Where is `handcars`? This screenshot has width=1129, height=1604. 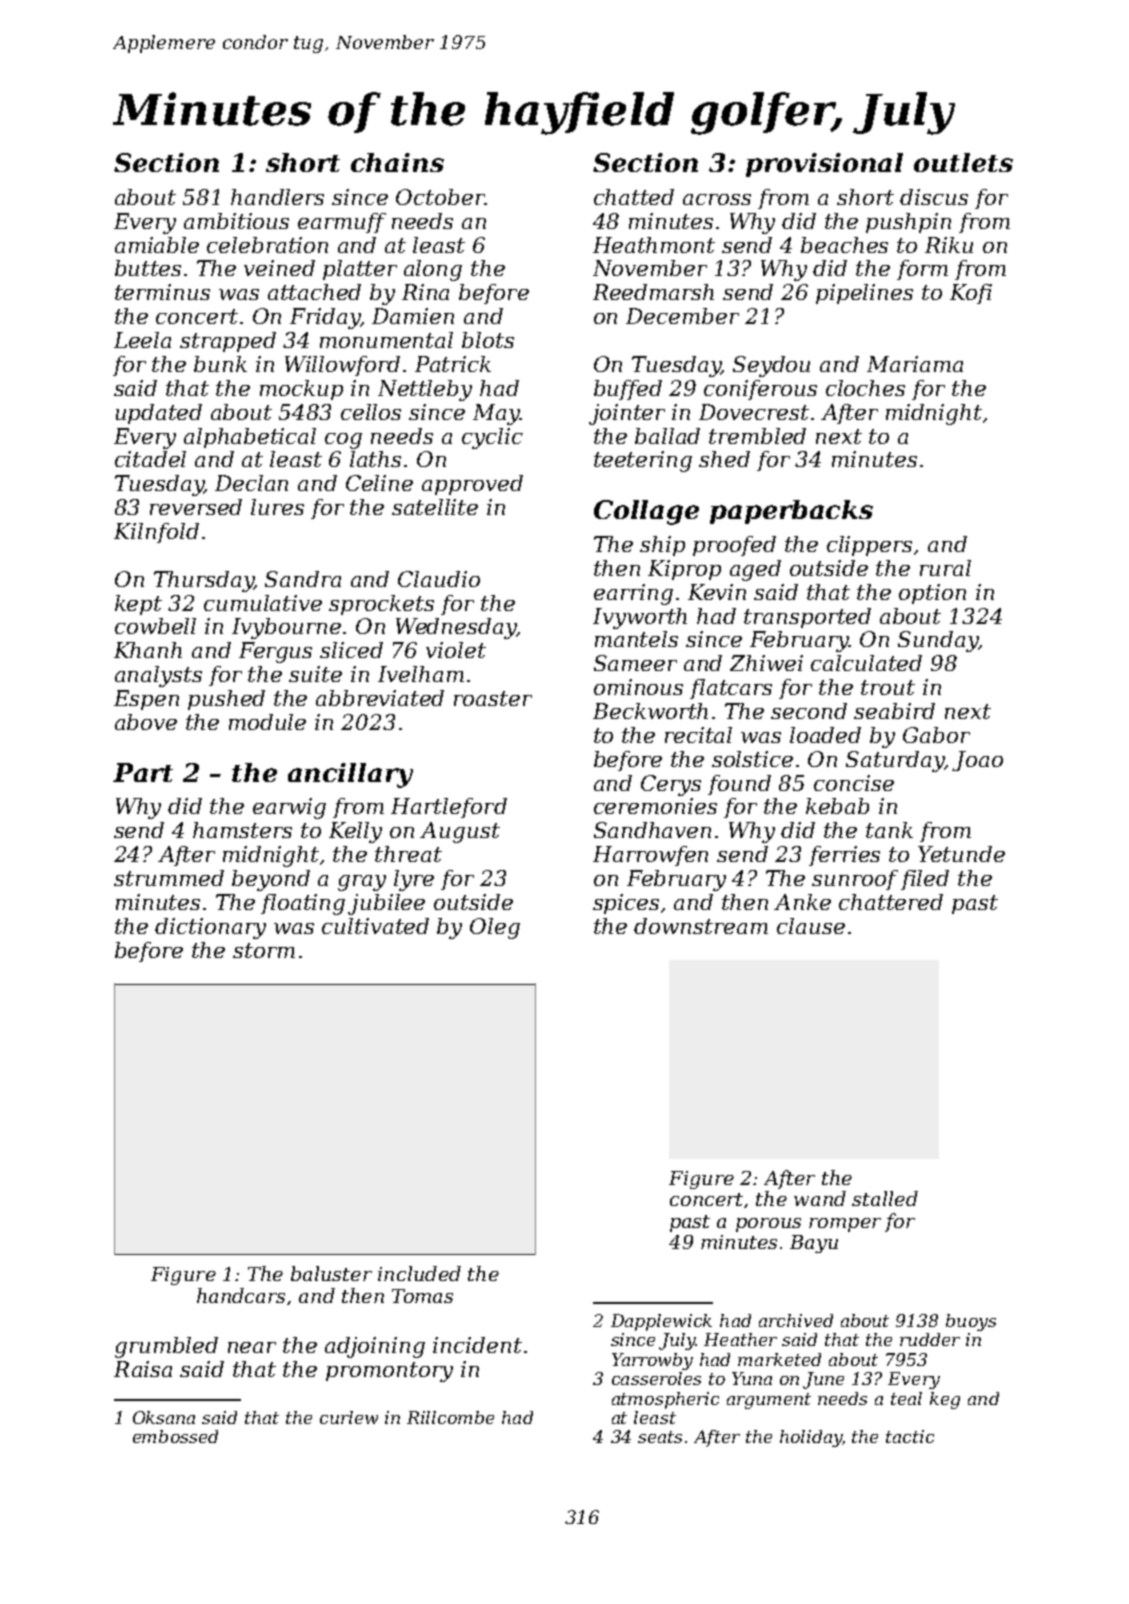 handcars is located at coordinates (241, 1295).
